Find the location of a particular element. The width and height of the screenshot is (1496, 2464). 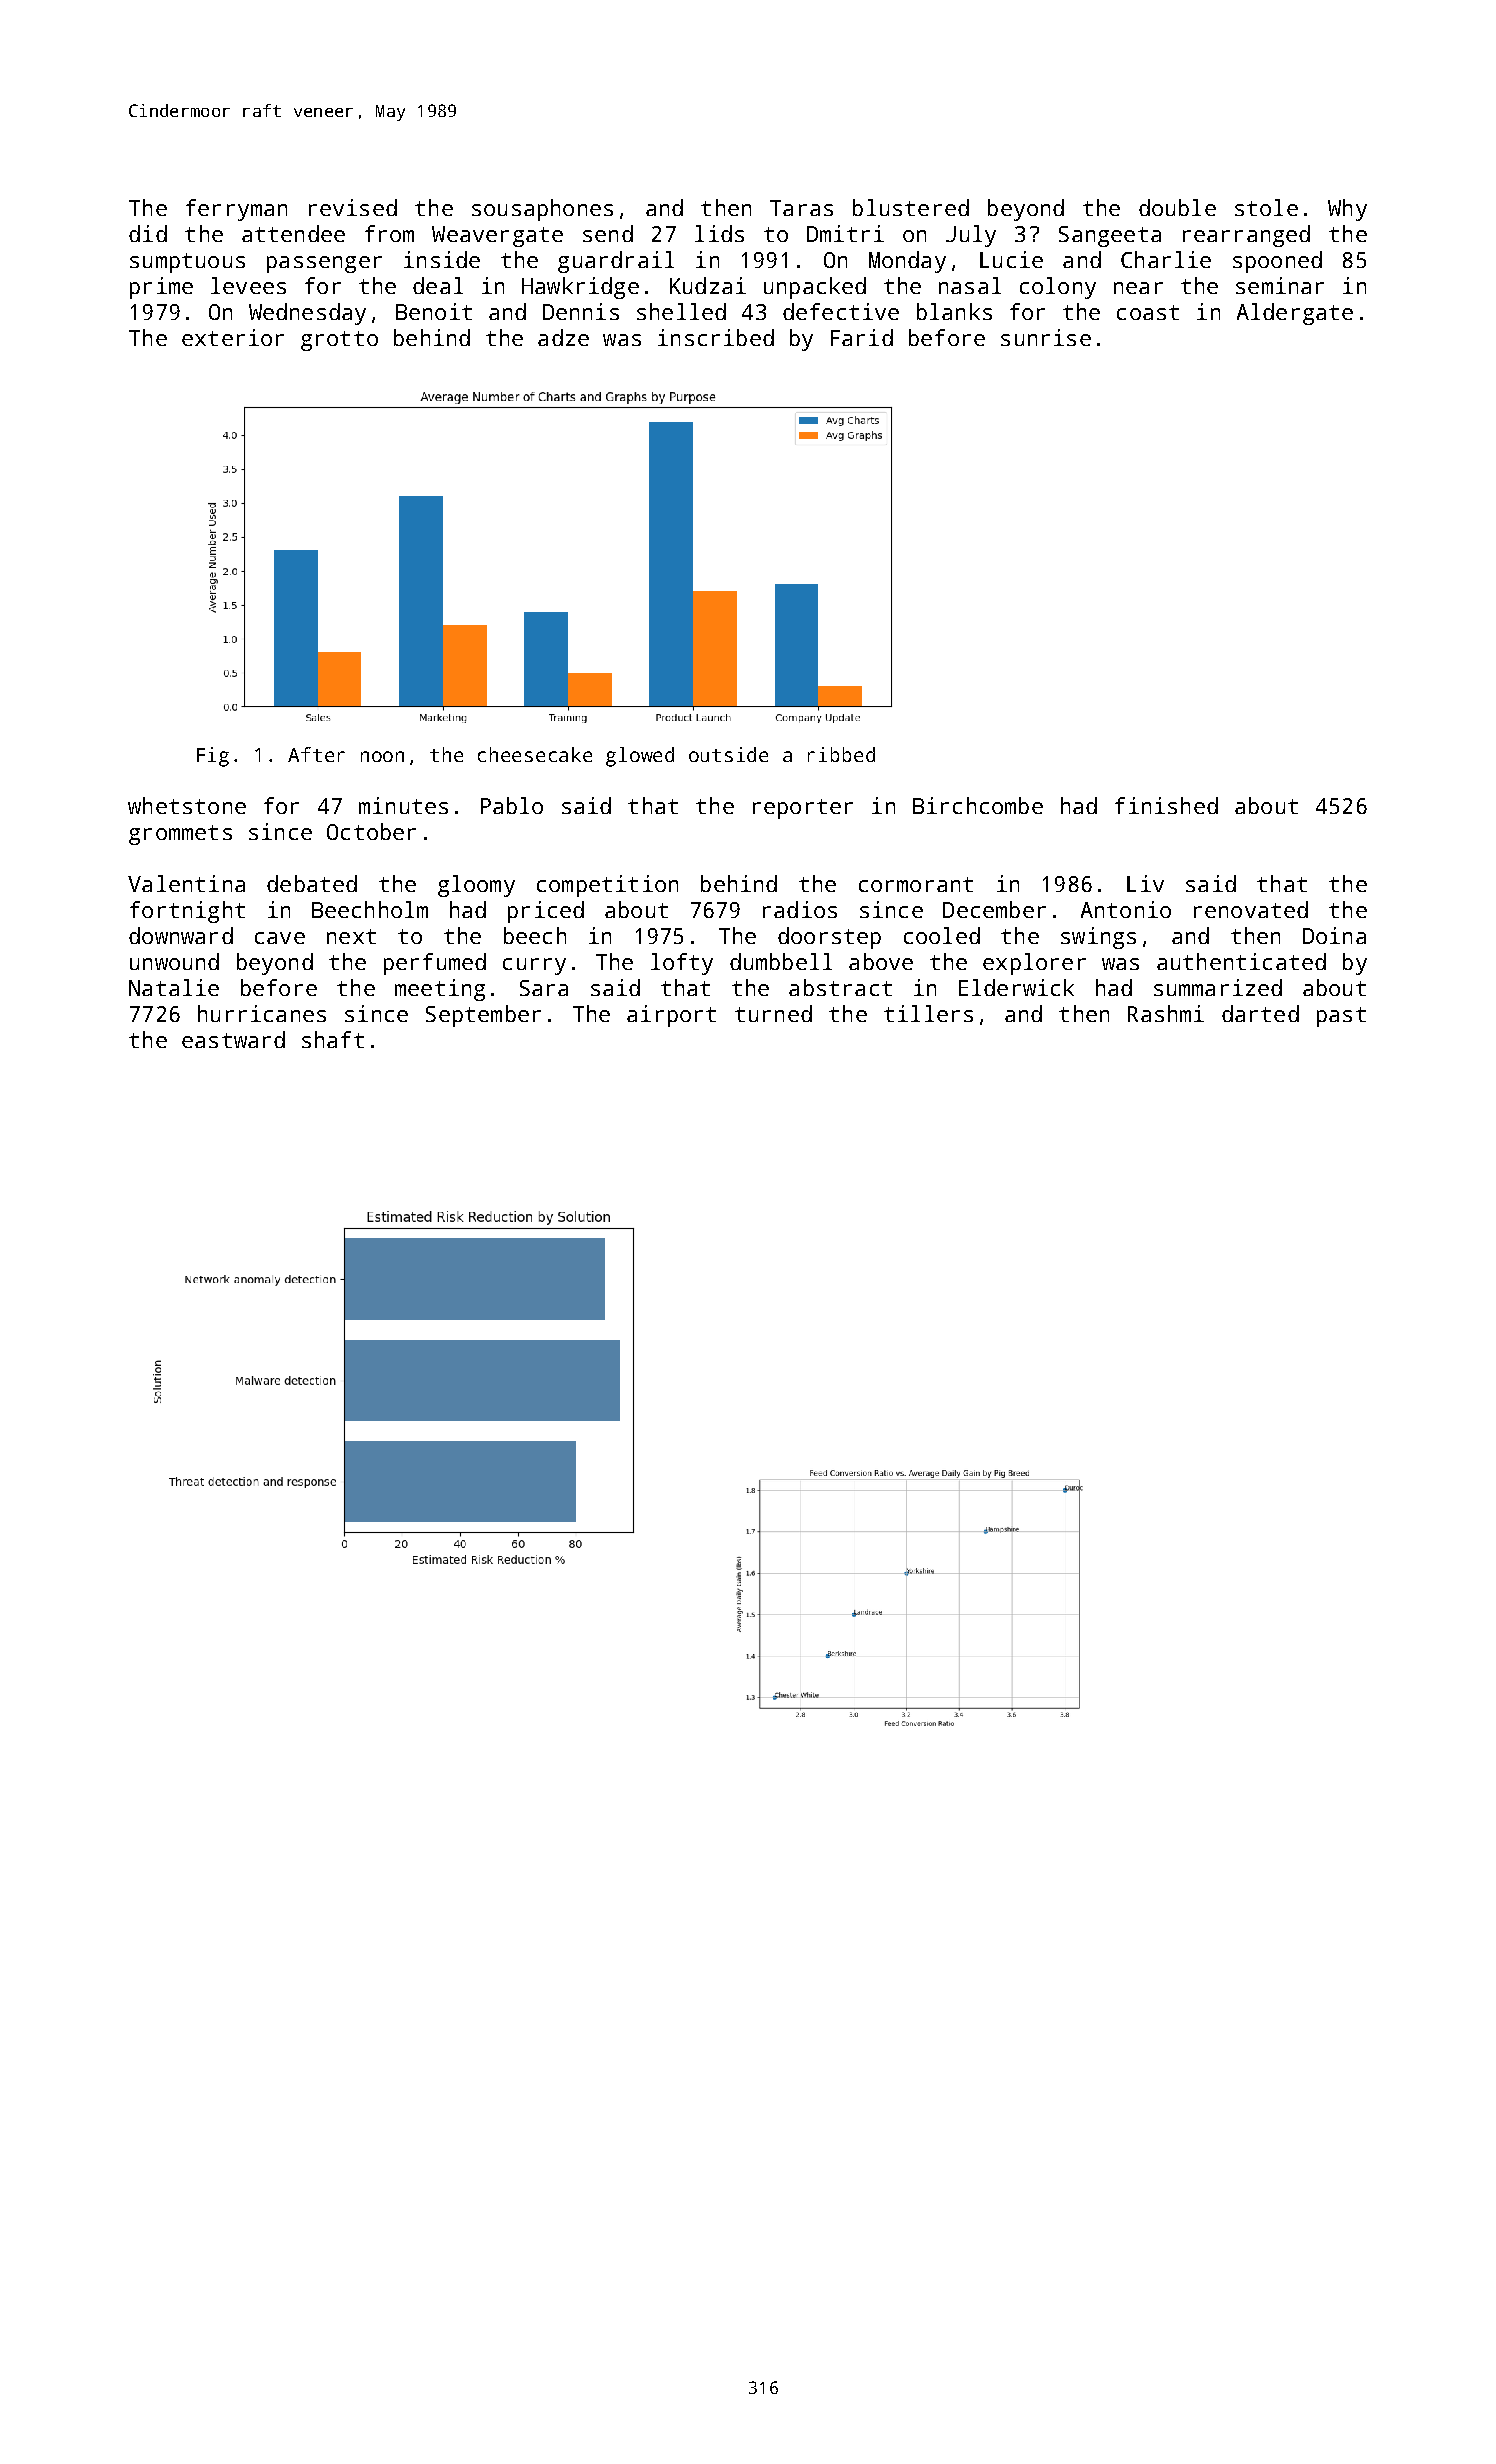

cheesecake is located at coordinates (535, 754).
